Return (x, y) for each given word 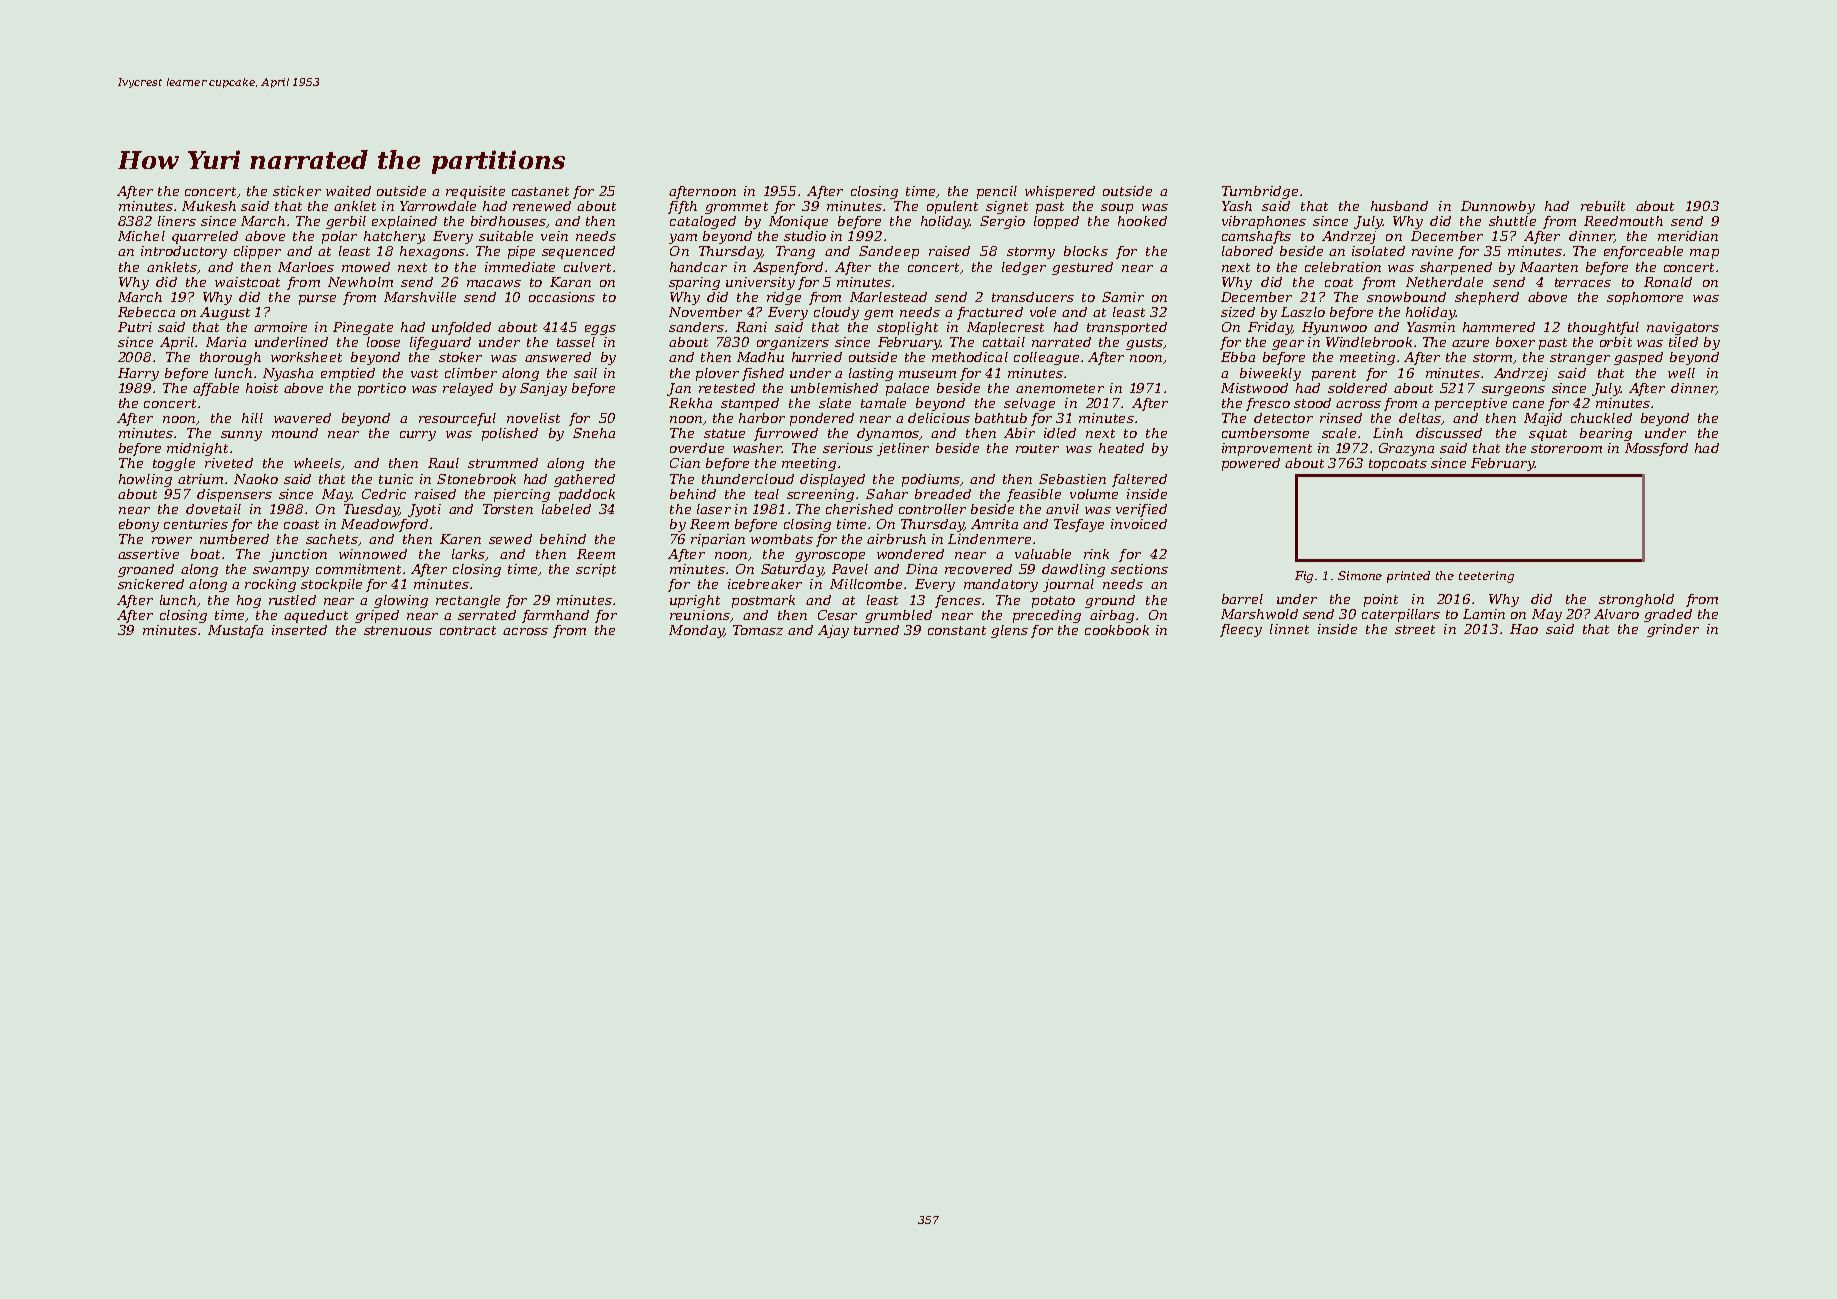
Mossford (1656, 449)
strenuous (398, 630)
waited (348, 191)
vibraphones (1264, 222)
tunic (396, 479)
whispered (1060, 192)
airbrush (896, 539)
